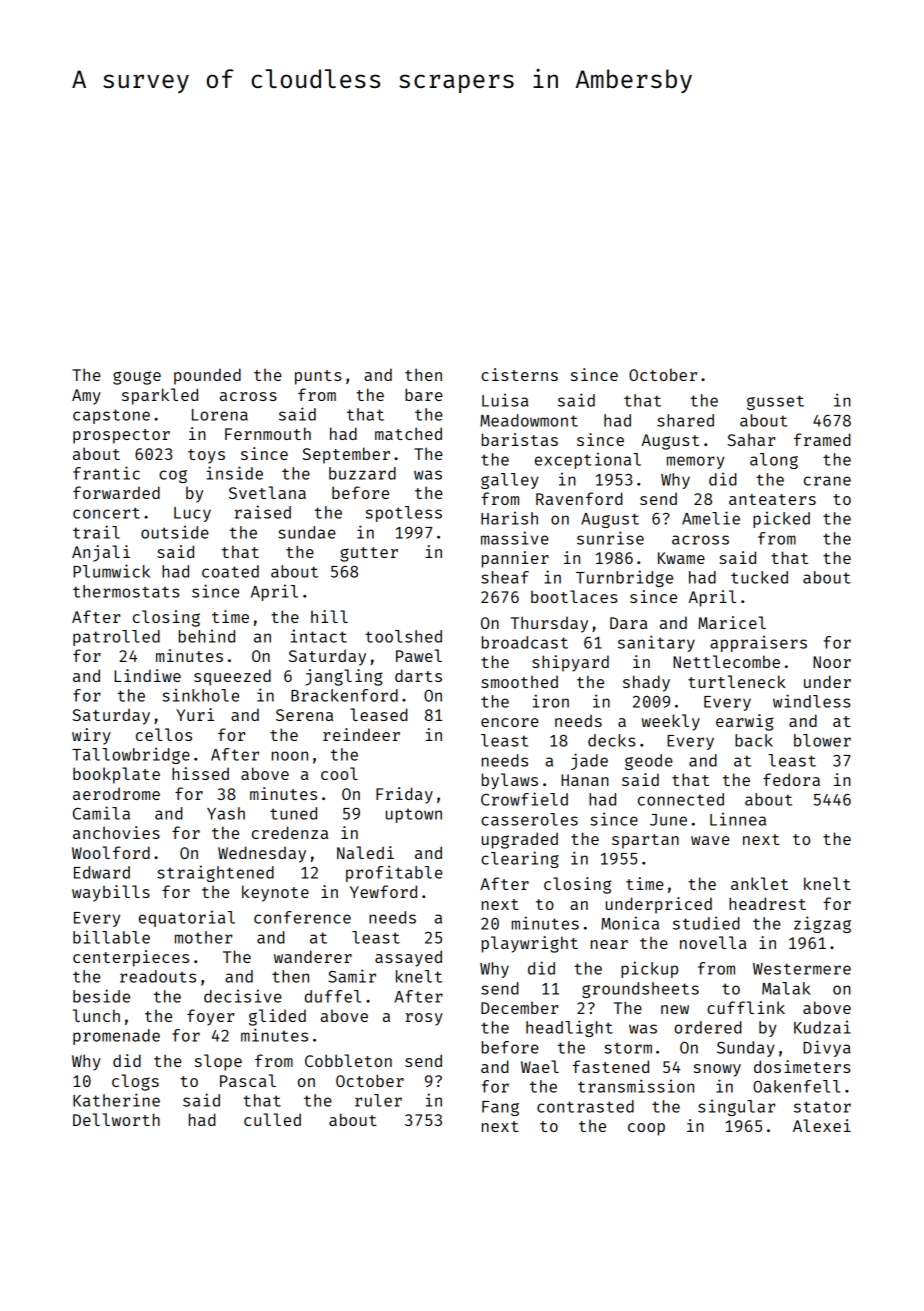  Describe the element at coordinates (116, 832) in the page. I see `anchovies` at that location.
